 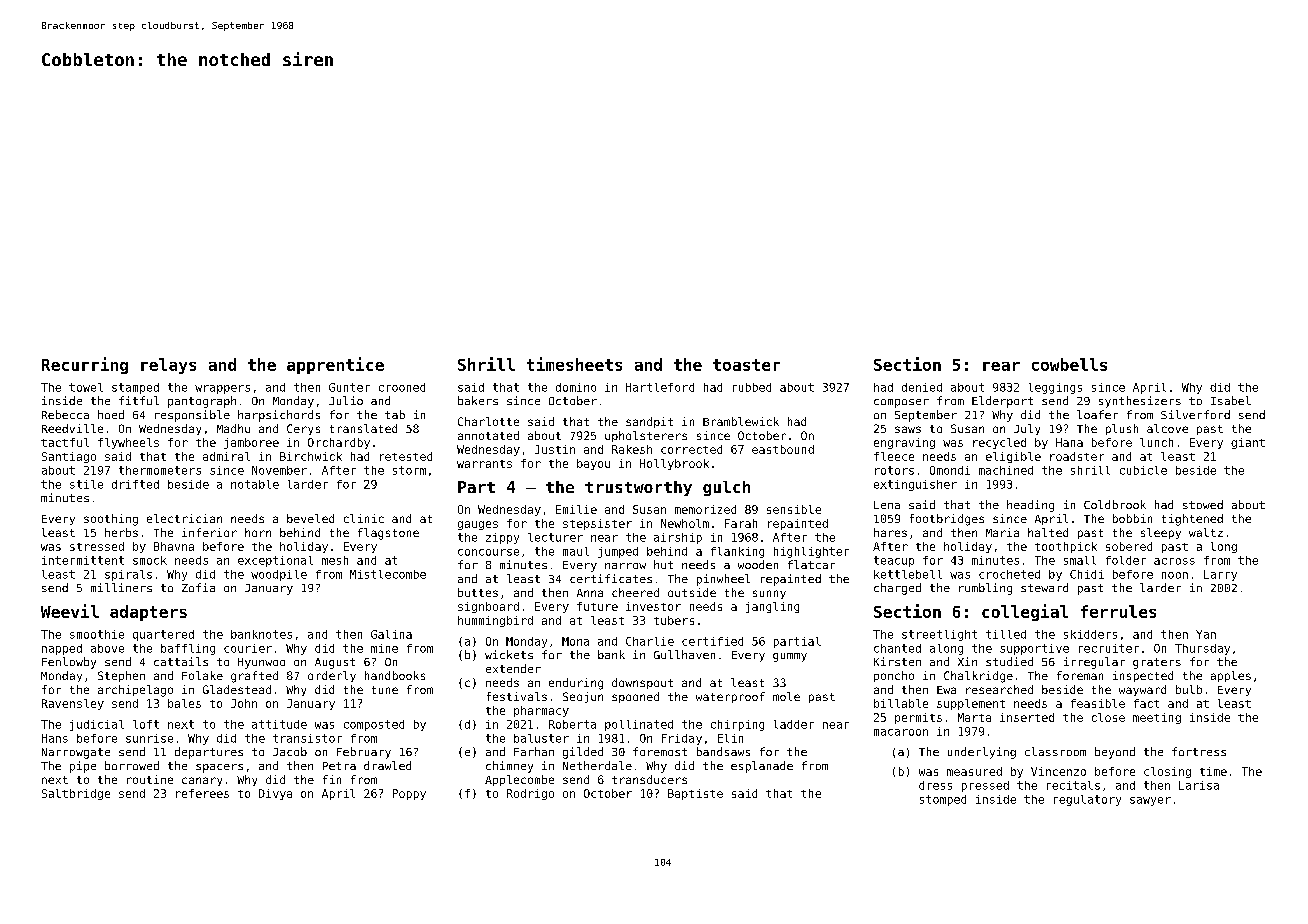 What do you see at coordinates (985, 786) in the screenshot?
I see `pressed` at bounding box center [985, 786].
